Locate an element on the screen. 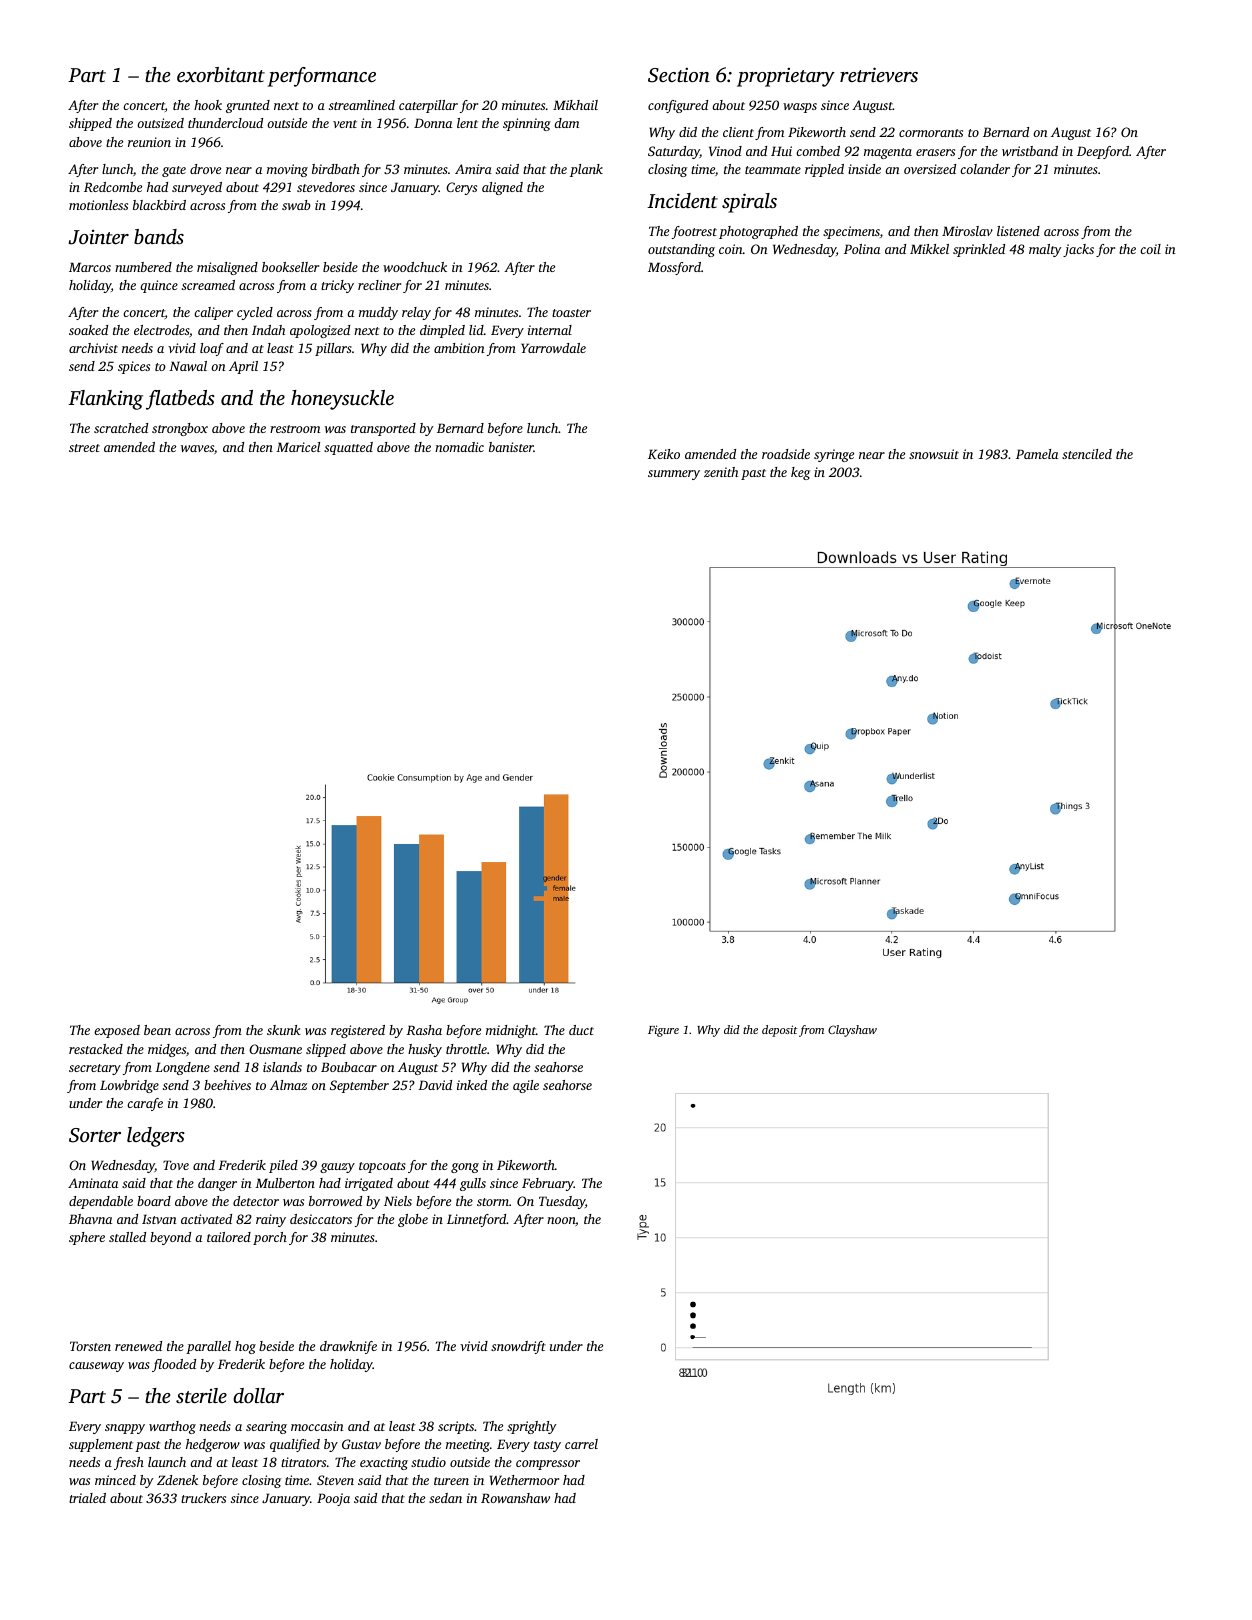 The height and width of the screenshot is (1620, 1252). stenciled is located at coordinates (1087, 454).
